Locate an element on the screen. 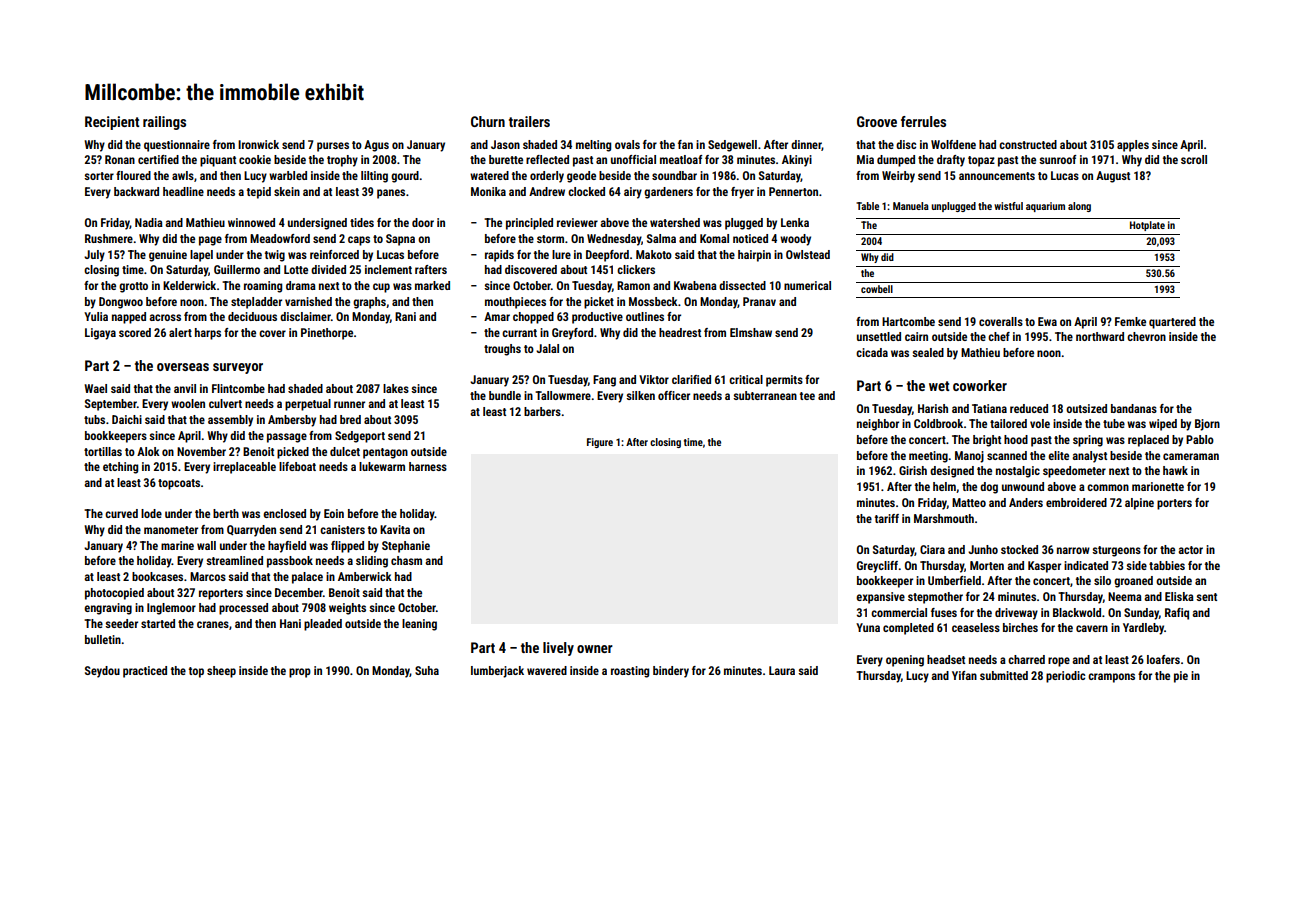 This screenshot has height=924, width=1308. officer is located at coordinates (674, 395).
